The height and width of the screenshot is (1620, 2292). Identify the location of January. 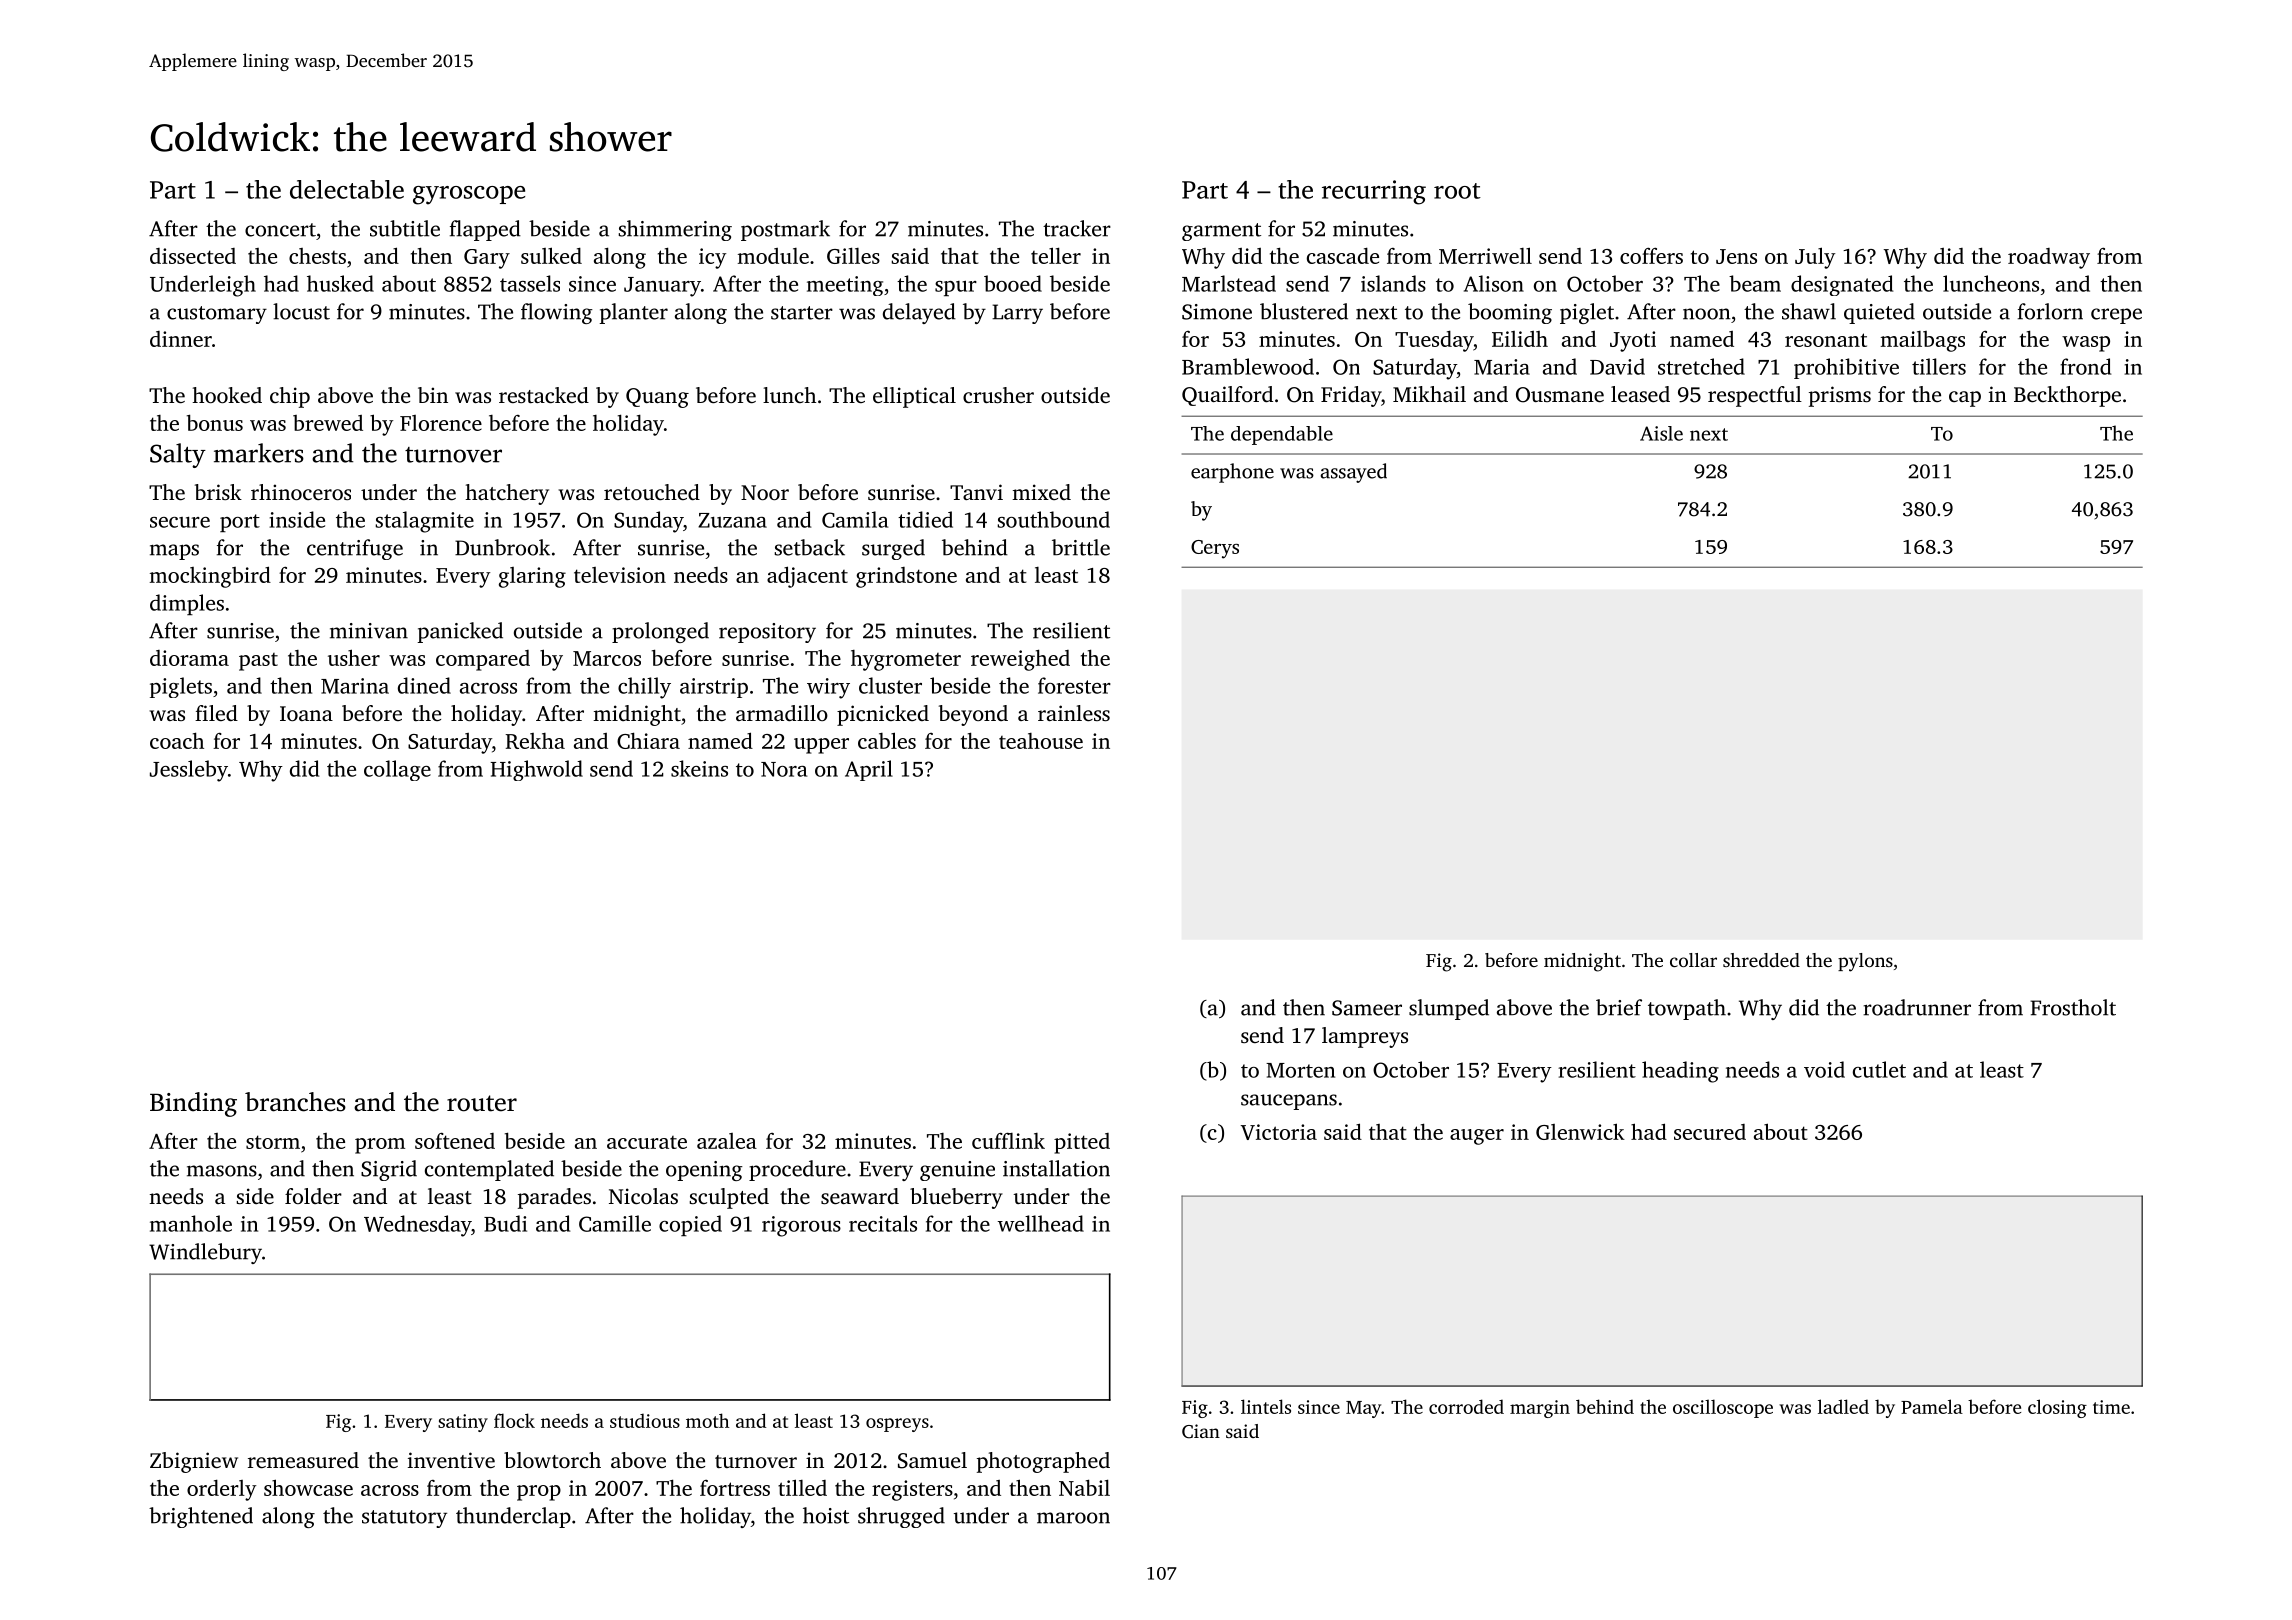
(662, 287).
